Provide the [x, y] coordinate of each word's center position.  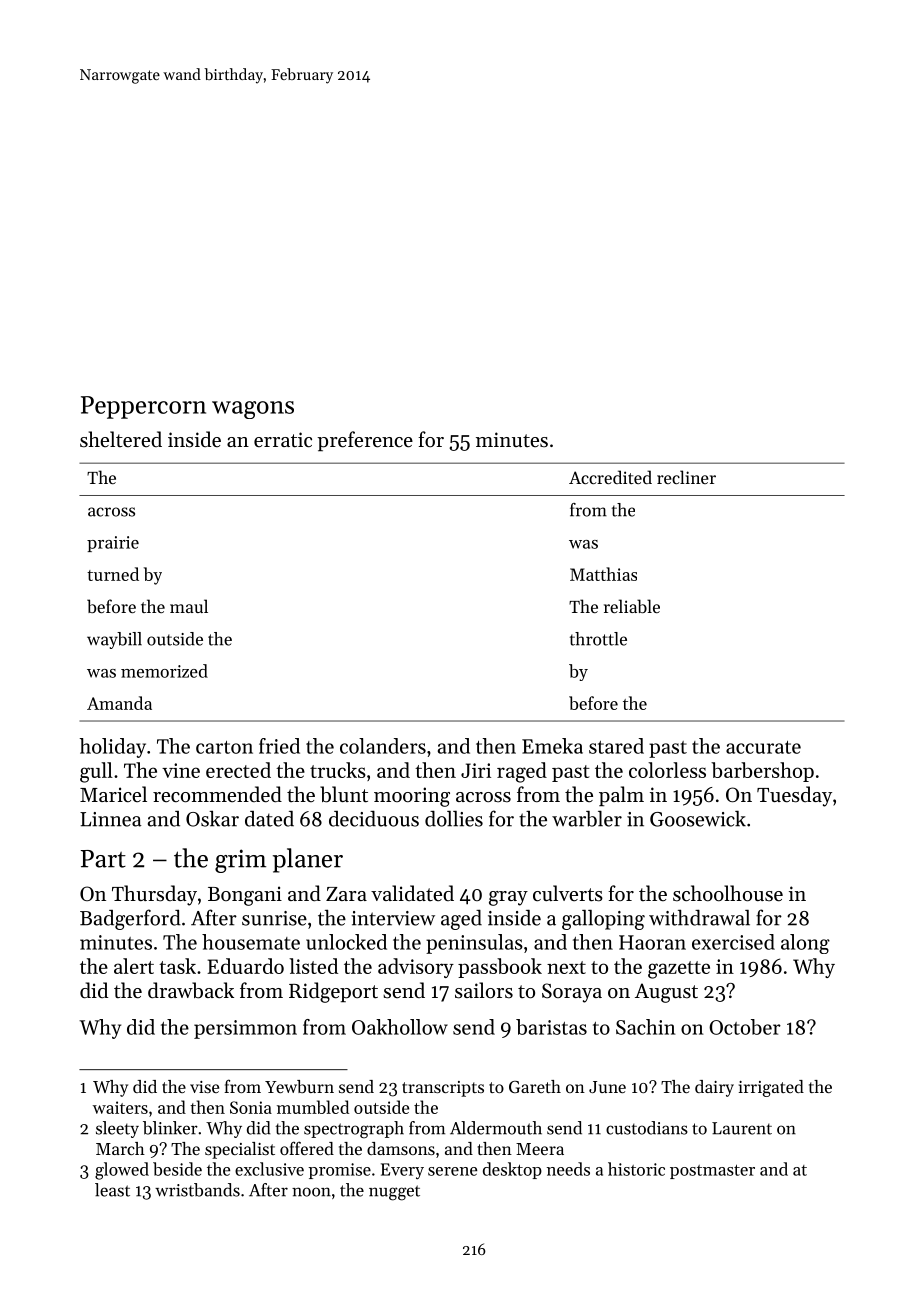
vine [181, 770]
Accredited [610, 477]
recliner [686, 477]
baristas [551, 1027]
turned [113, 574]
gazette [679, 970]
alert [134, 966]
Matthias [603, 574]
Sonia [251, 1107]
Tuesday [794, 796]
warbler [587, 818]
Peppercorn [143, 407]
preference [365, 441]
